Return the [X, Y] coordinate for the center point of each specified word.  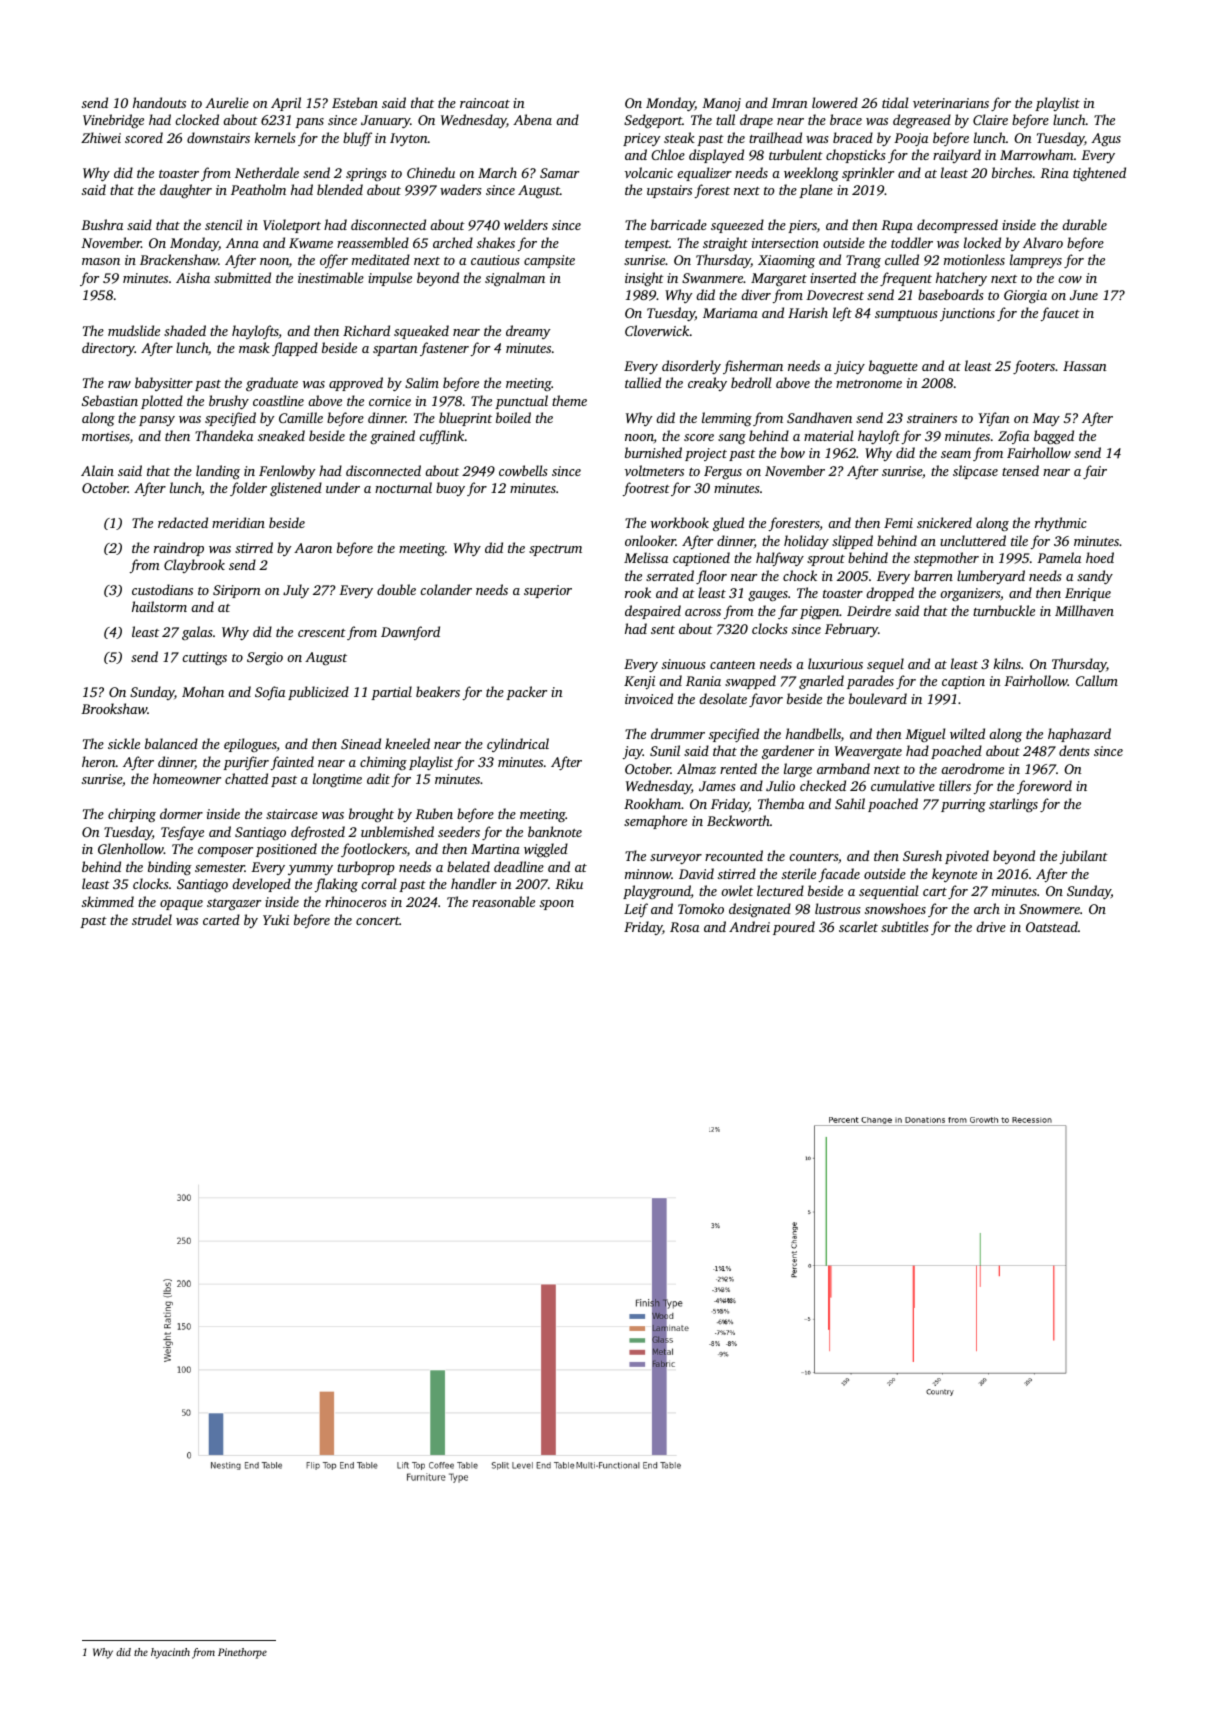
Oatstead [1052, 926]
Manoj [721, 104]
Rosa [684, 927]
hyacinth [170, 1653]
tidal [895, 102]
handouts [159, 102]
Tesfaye [182, 833]
